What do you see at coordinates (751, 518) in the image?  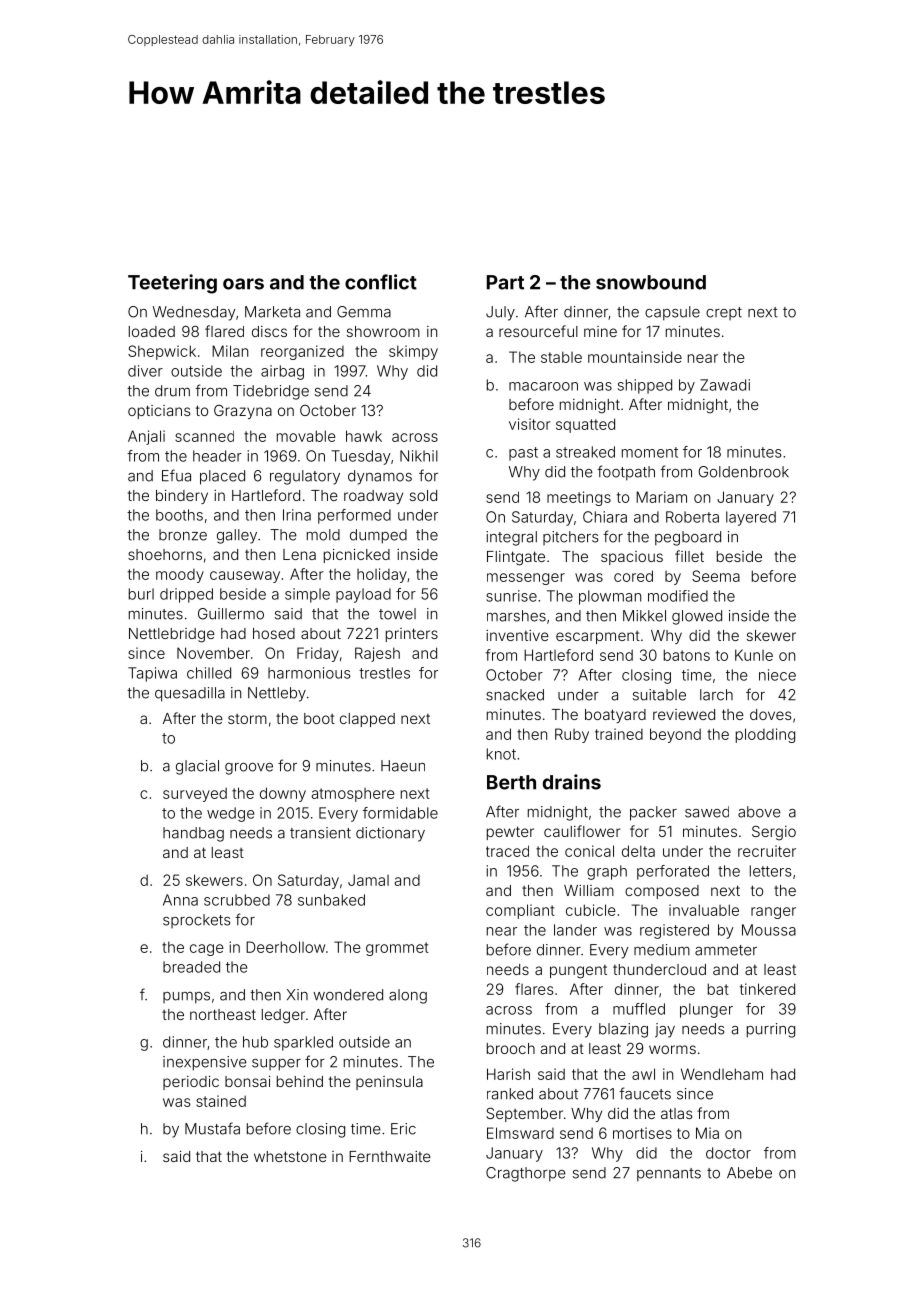 I see `layered` at bounding box center [751, 518].
